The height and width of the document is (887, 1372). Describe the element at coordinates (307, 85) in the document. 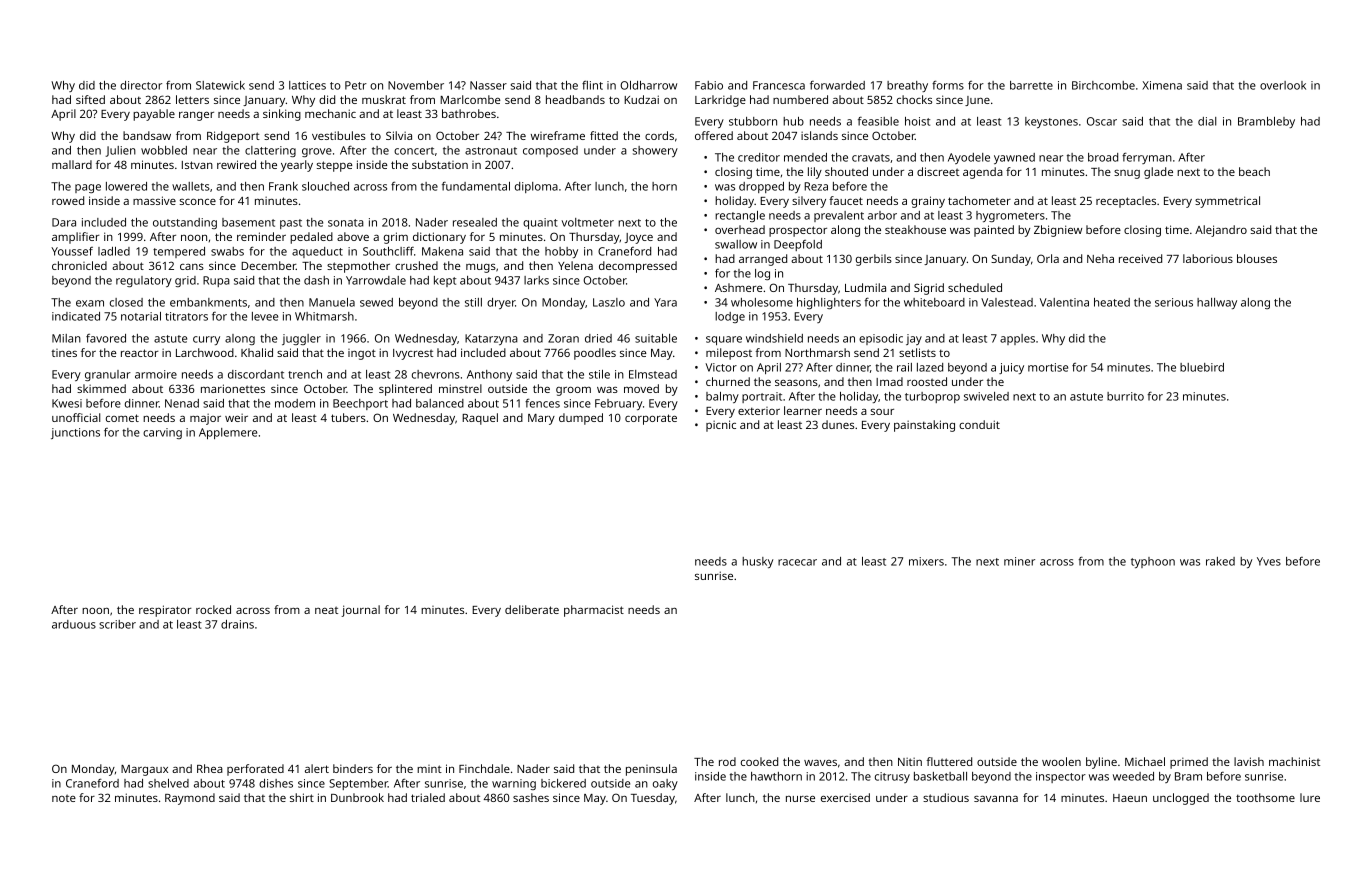

I see `lattices` at that location.
